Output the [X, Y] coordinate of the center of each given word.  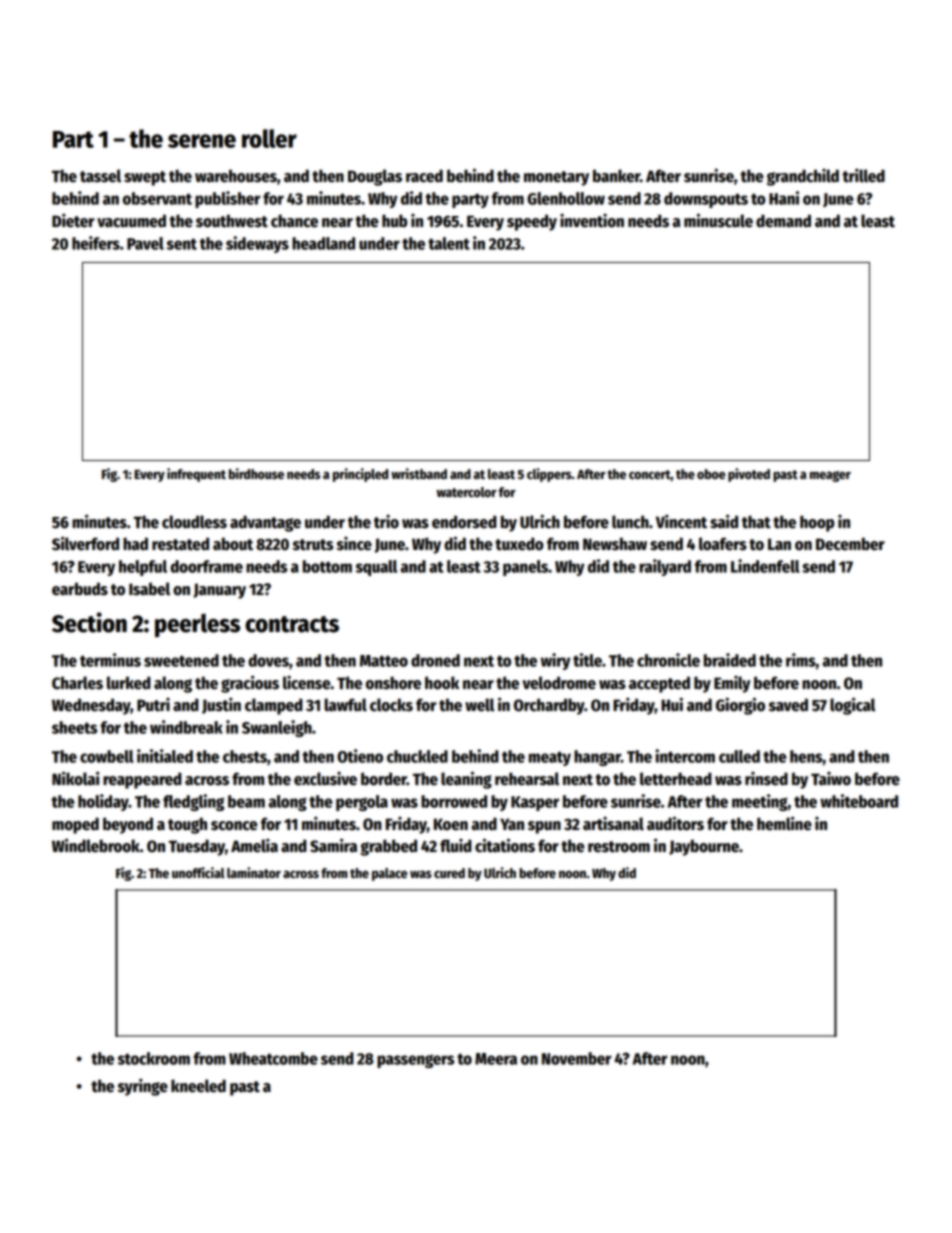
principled [360, 475]
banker [616, 176]
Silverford [85, 543]
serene [202, 141]
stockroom [154, 1058]
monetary [556, 178]
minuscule [718, 220]
